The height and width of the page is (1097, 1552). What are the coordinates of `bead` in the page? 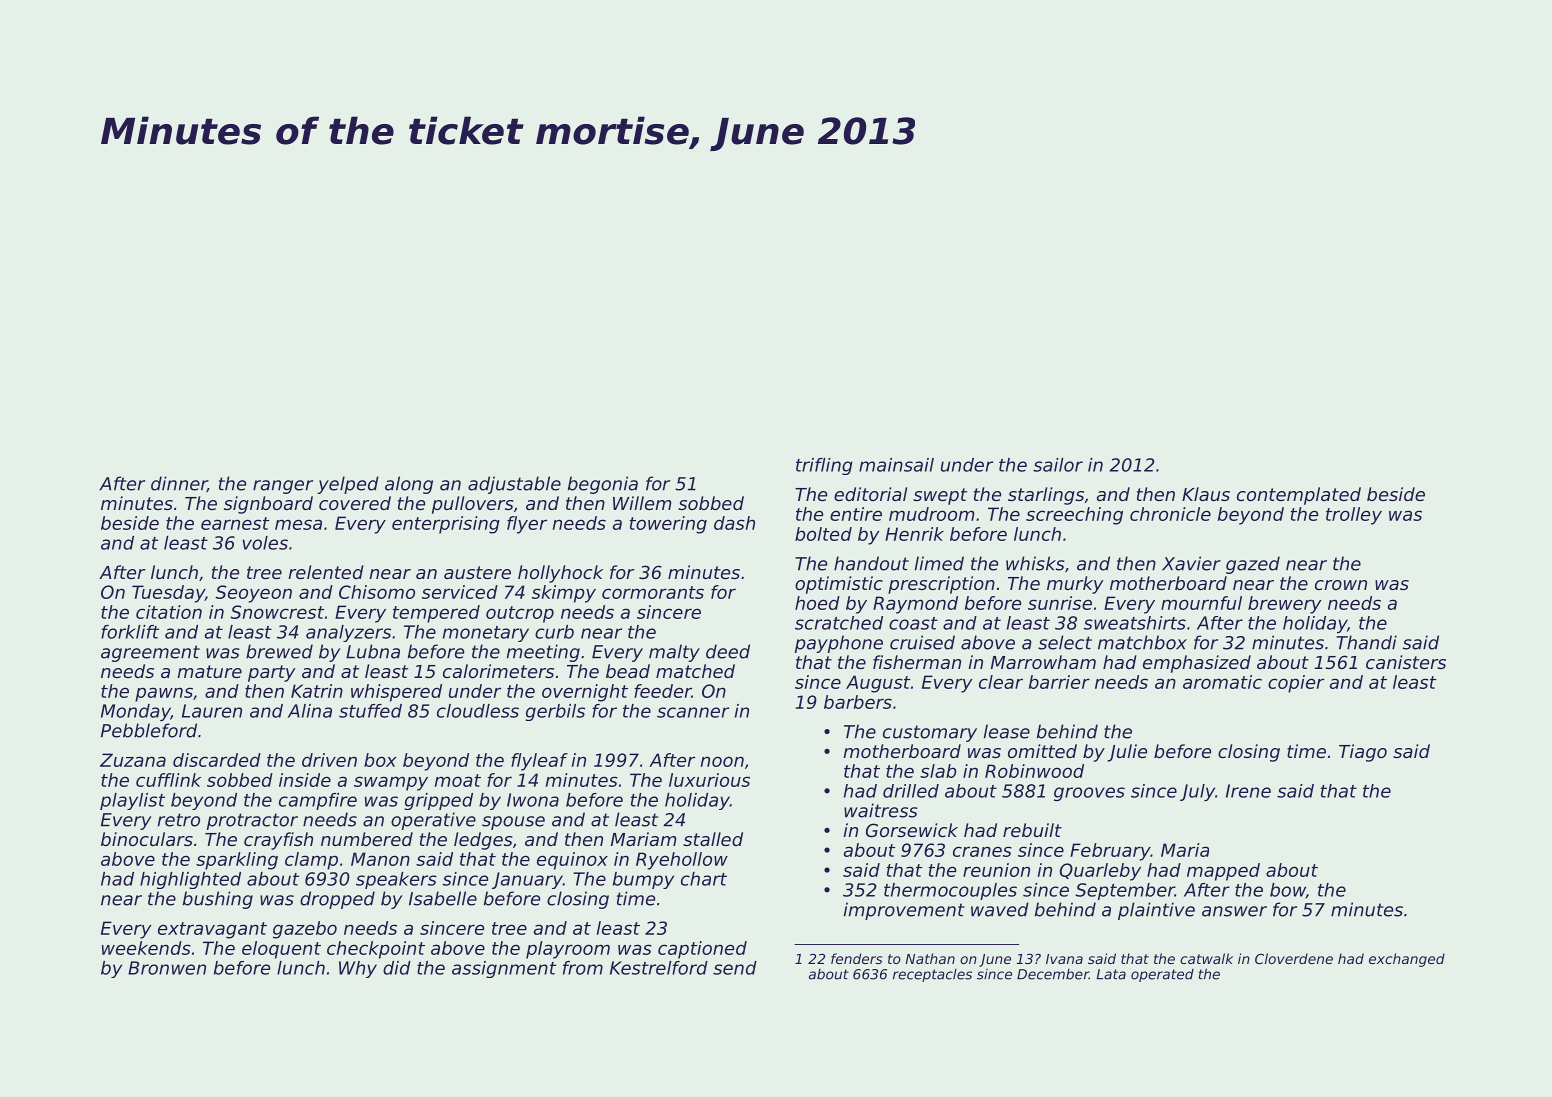 It's located at (628, 671).
